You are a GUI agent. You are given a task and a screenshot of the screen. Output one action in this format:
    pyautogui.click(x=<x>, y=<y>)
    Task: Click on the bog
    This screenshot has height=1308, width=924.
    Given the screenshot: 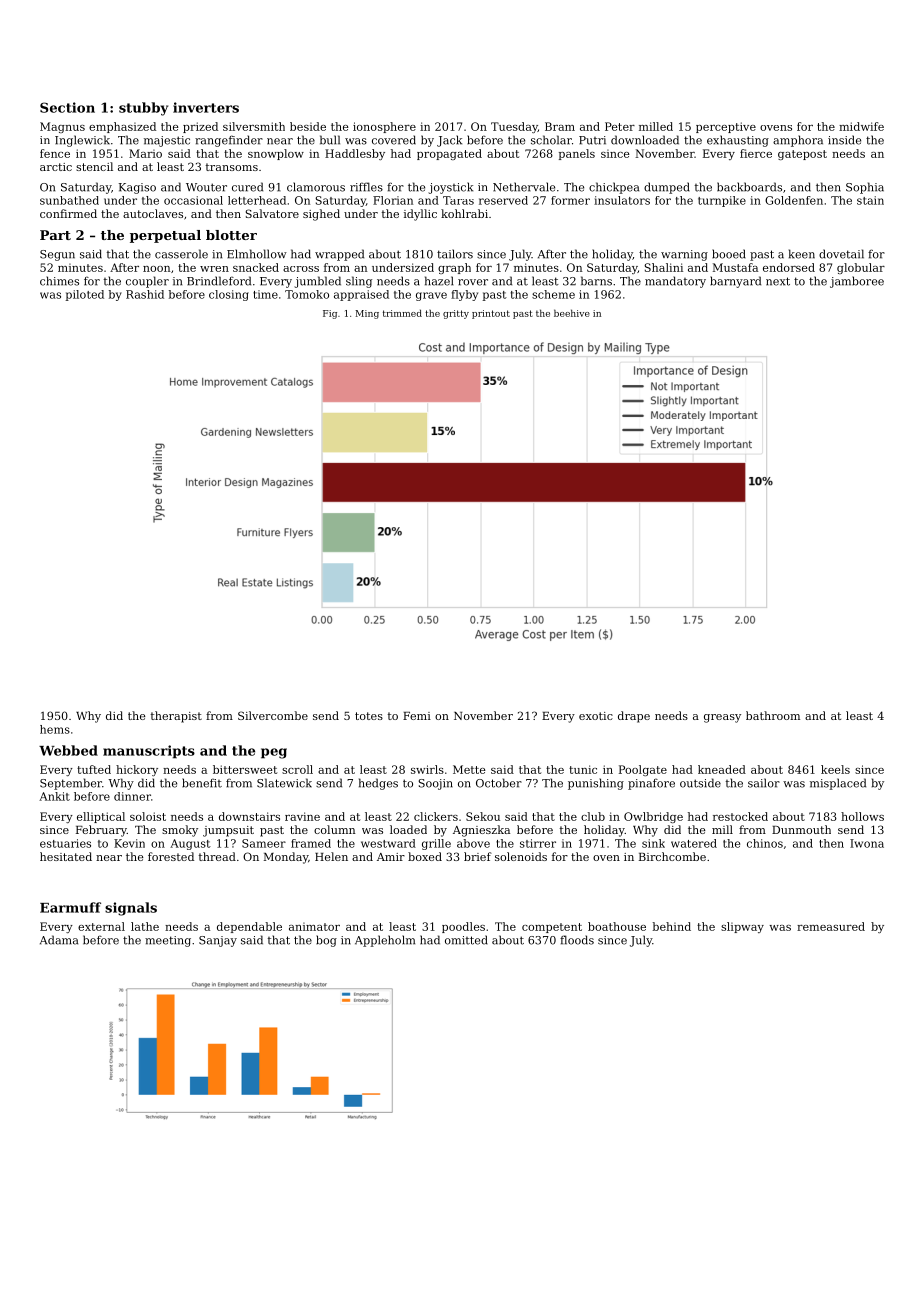 What is the action you would take?
    pyautogui.click(x=326, y=941)
